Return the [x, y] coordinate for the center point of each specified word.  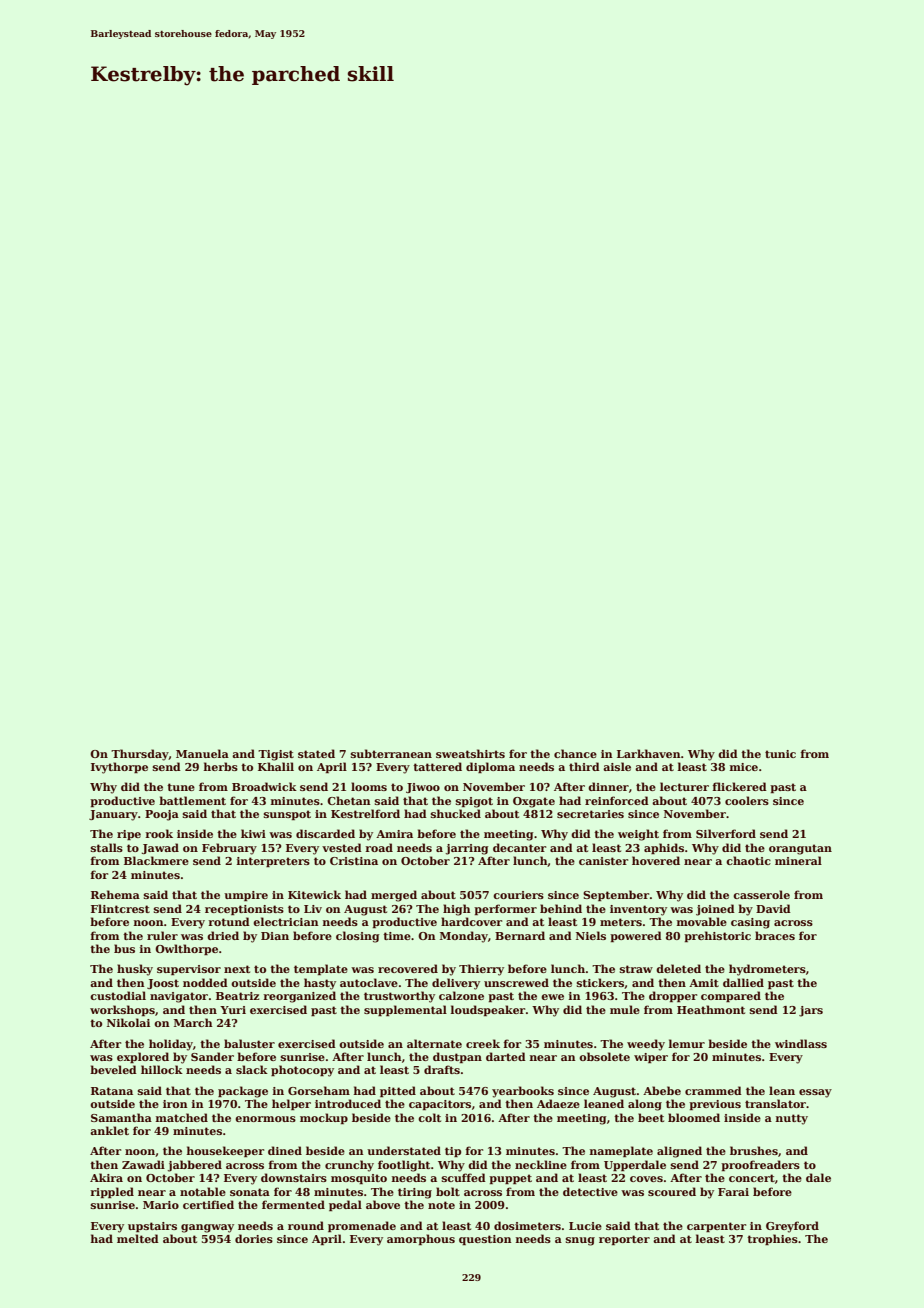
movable [701, 921]
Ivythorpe [119, 768]
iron [175, 1104]
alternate [434, 1043]
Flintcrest [120, 908]
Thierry [481, 970]
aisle [617, 766]
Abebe [662, 1090]
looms [369, 786]
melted [138, 1238]
